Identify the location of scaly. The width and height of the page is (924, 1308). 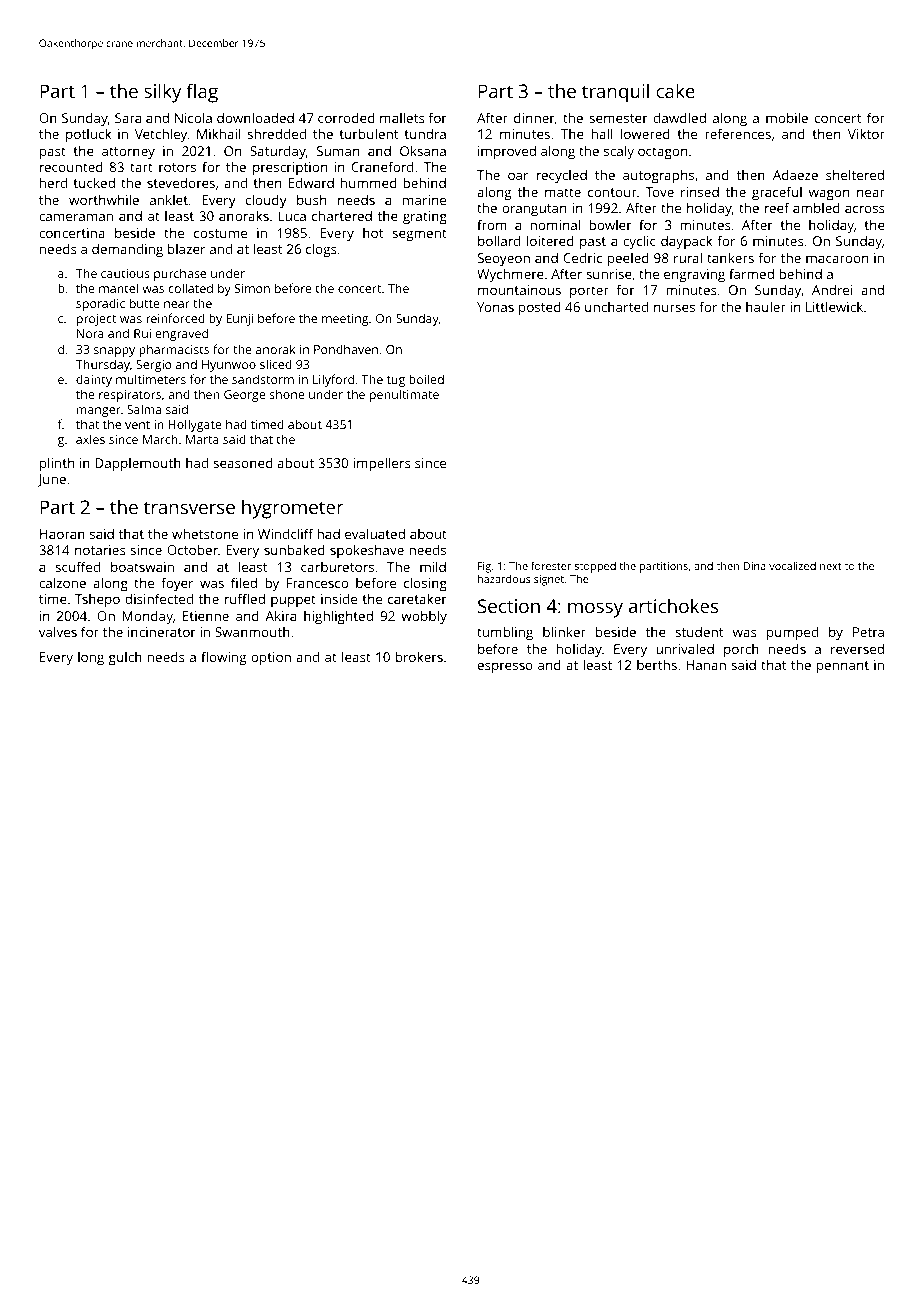
(619, 152).
